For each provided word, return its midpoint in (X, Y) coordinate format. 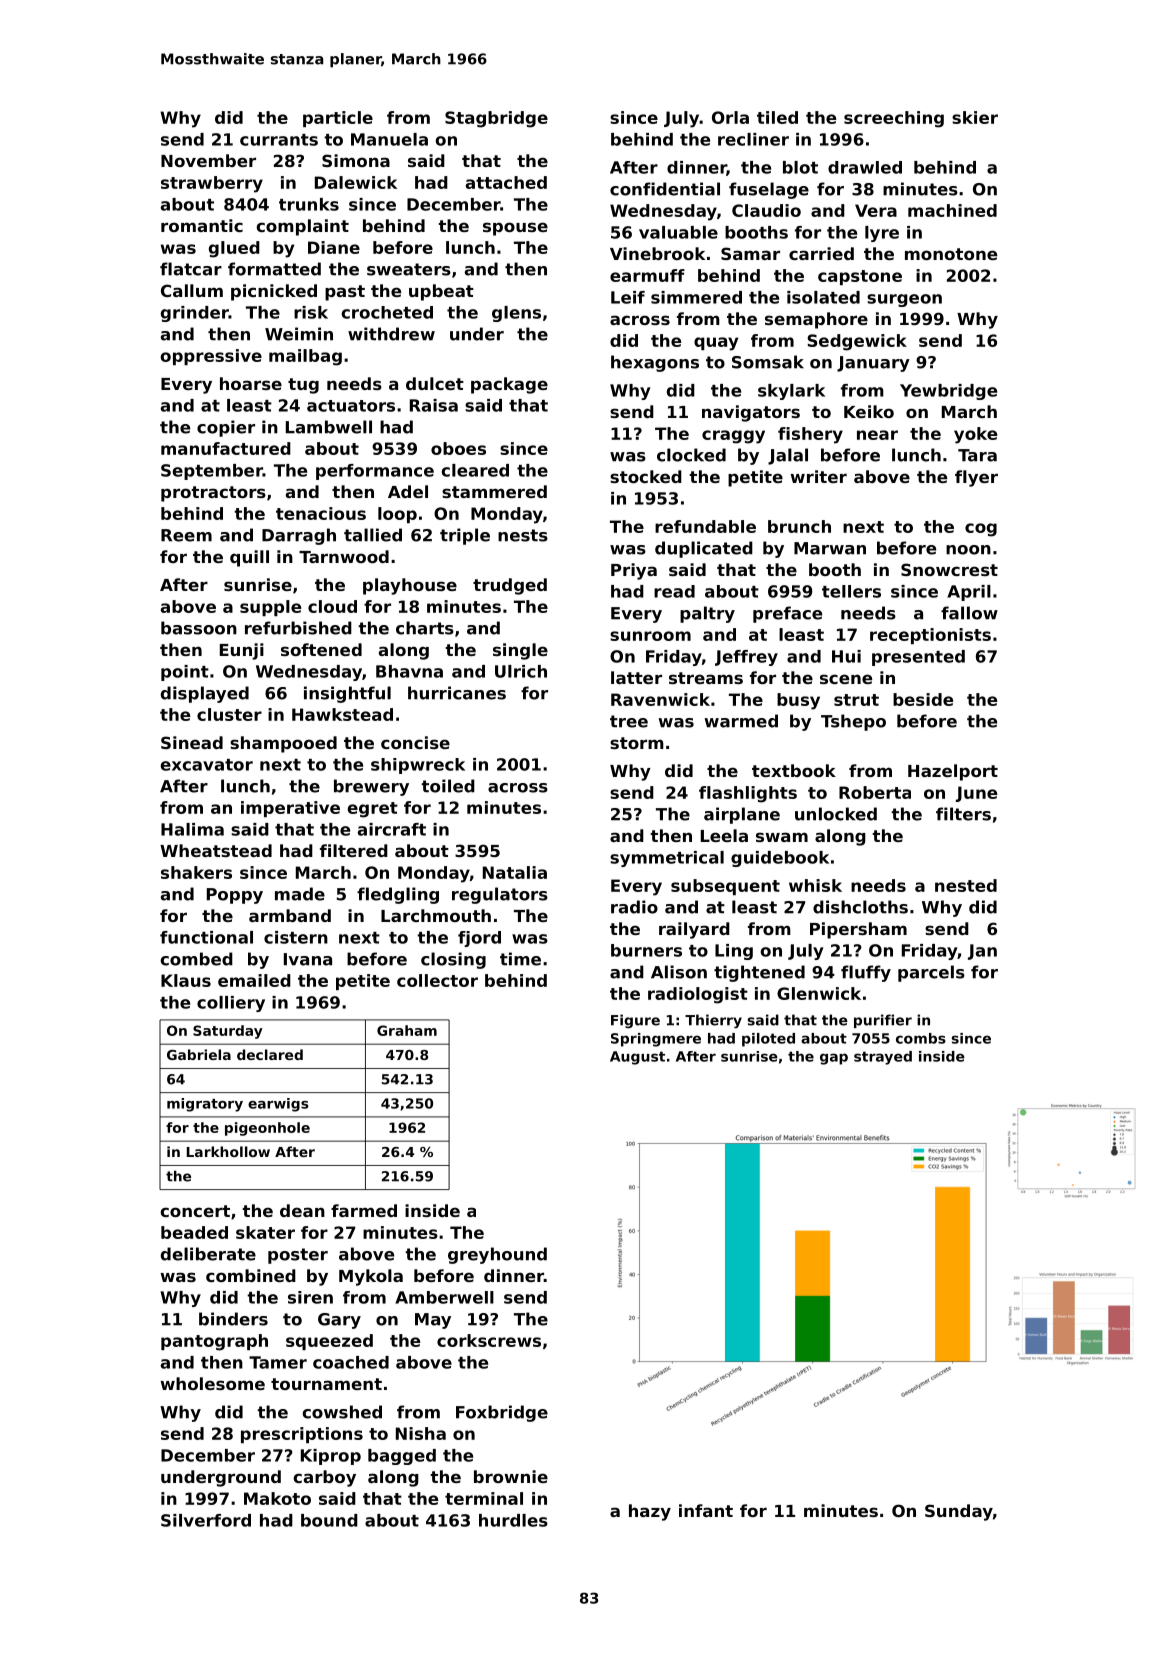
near (877, 435)
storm (637, 743)
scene (846, 679)
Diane (334, 247)
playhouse (410, 586)
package (509, 385)
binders (233, 1319)
